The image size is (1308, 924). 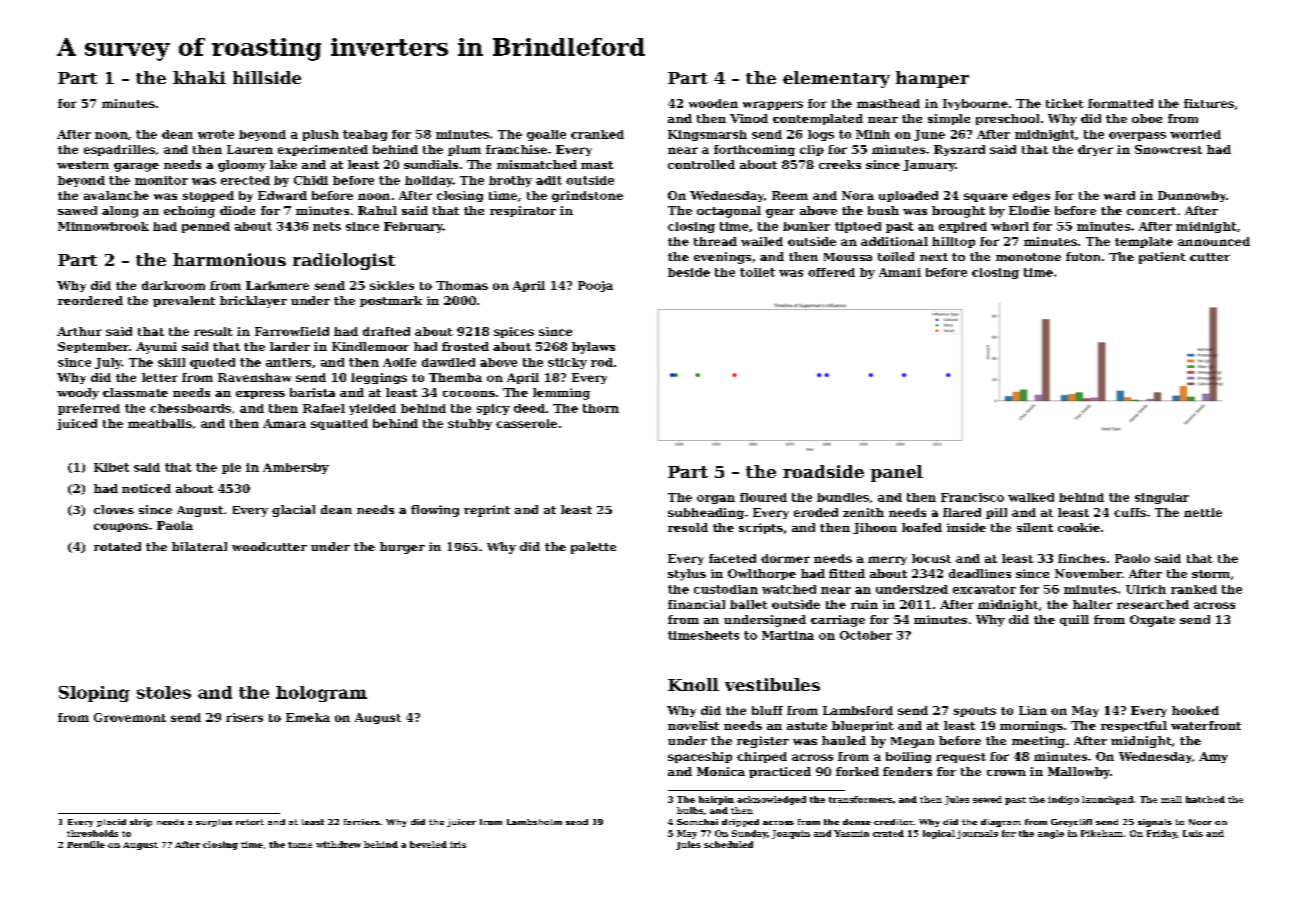 I want to click on singular, so click(x=1162, y=498).
